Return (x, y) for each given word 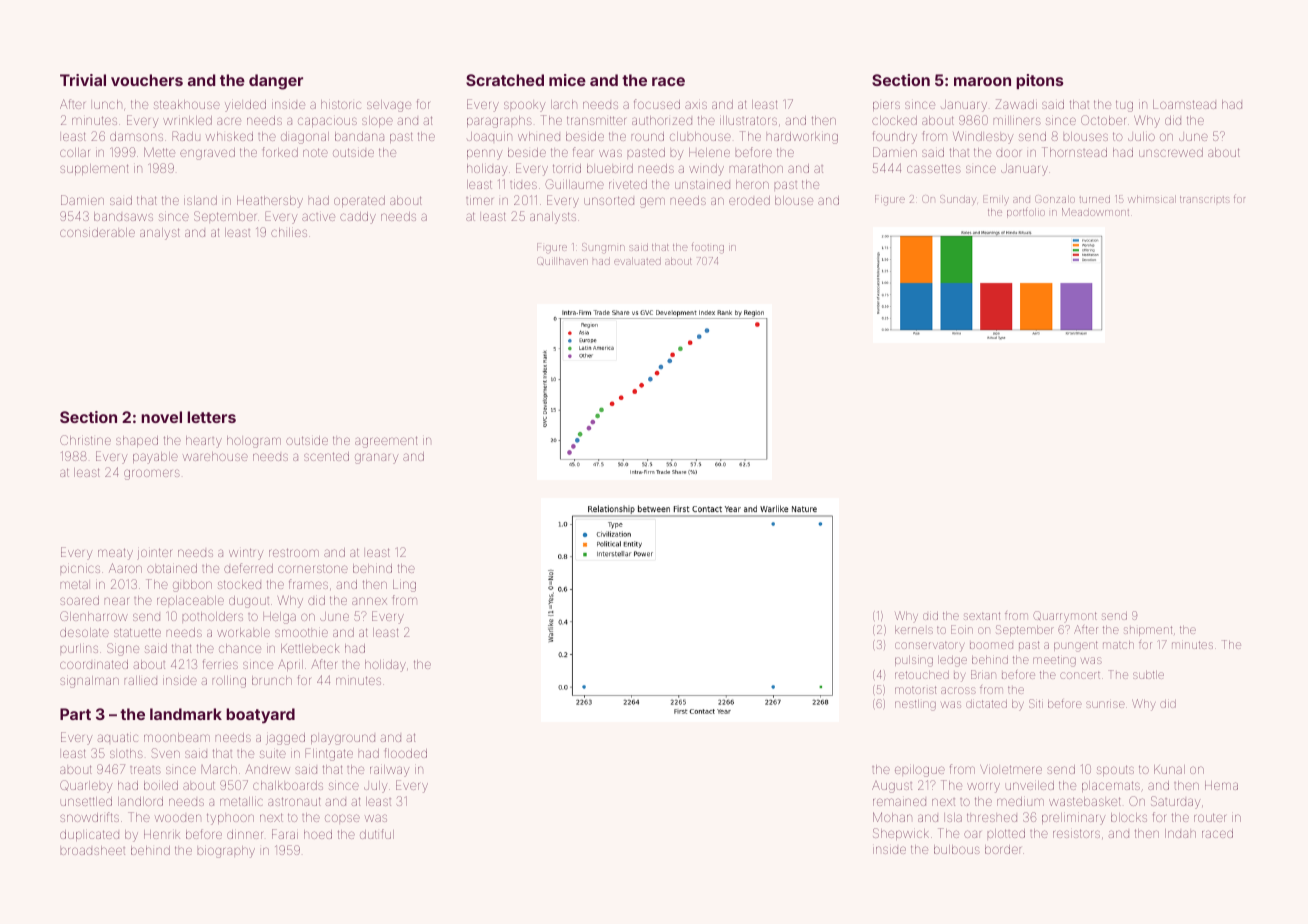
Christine (85, 440)
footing (708, 248)
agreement (386, 442)
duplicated (89, 835)
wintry (246, 554)
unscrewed (1171, 152)
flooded (406, 753)
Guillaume (574, 184)
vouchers (147, 80)
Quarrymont (1065, 617)
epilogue (920, 771)
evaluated (637, 261)
